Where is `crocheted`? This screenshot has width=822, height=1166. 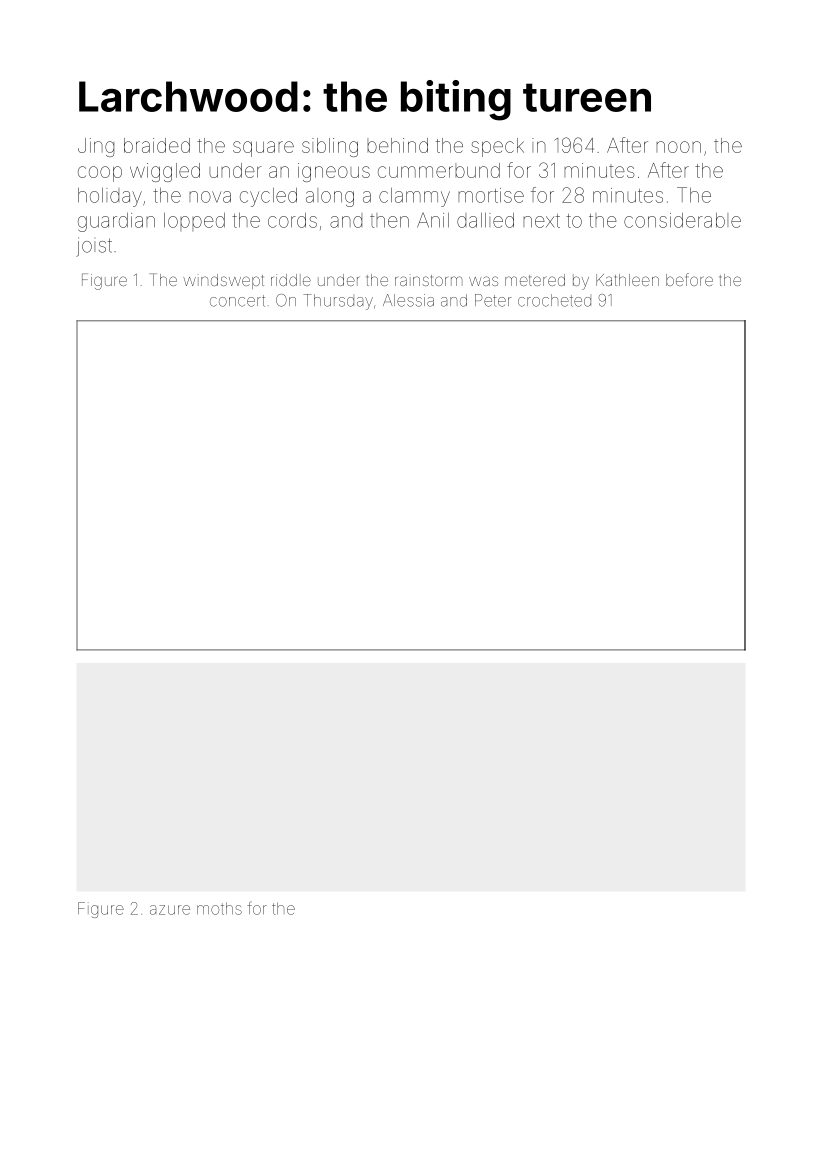
crocheted is located at coordinates (554, 300).
